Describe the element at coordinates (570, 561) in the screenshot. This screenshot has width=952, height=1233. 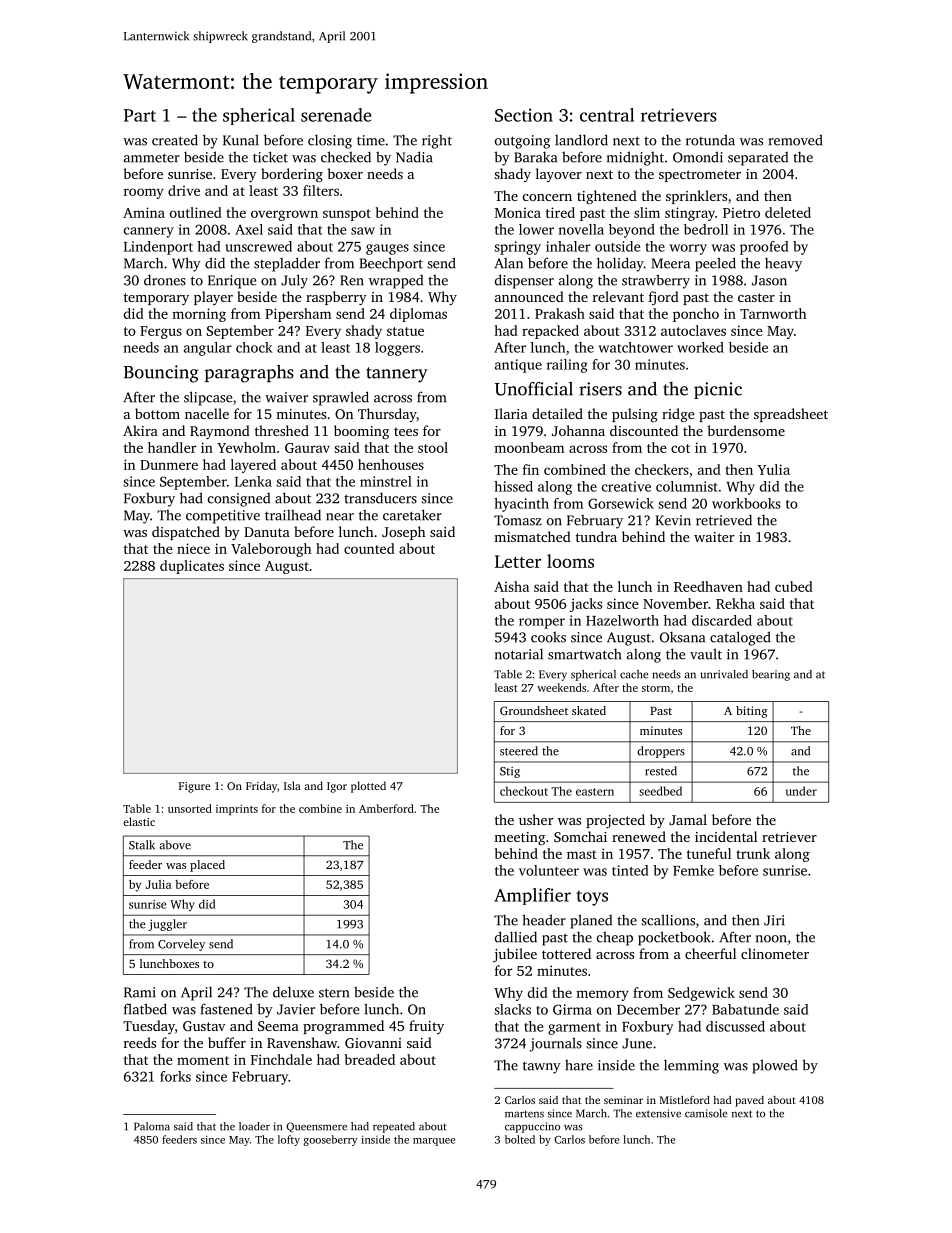
I see `looms` at that location.
